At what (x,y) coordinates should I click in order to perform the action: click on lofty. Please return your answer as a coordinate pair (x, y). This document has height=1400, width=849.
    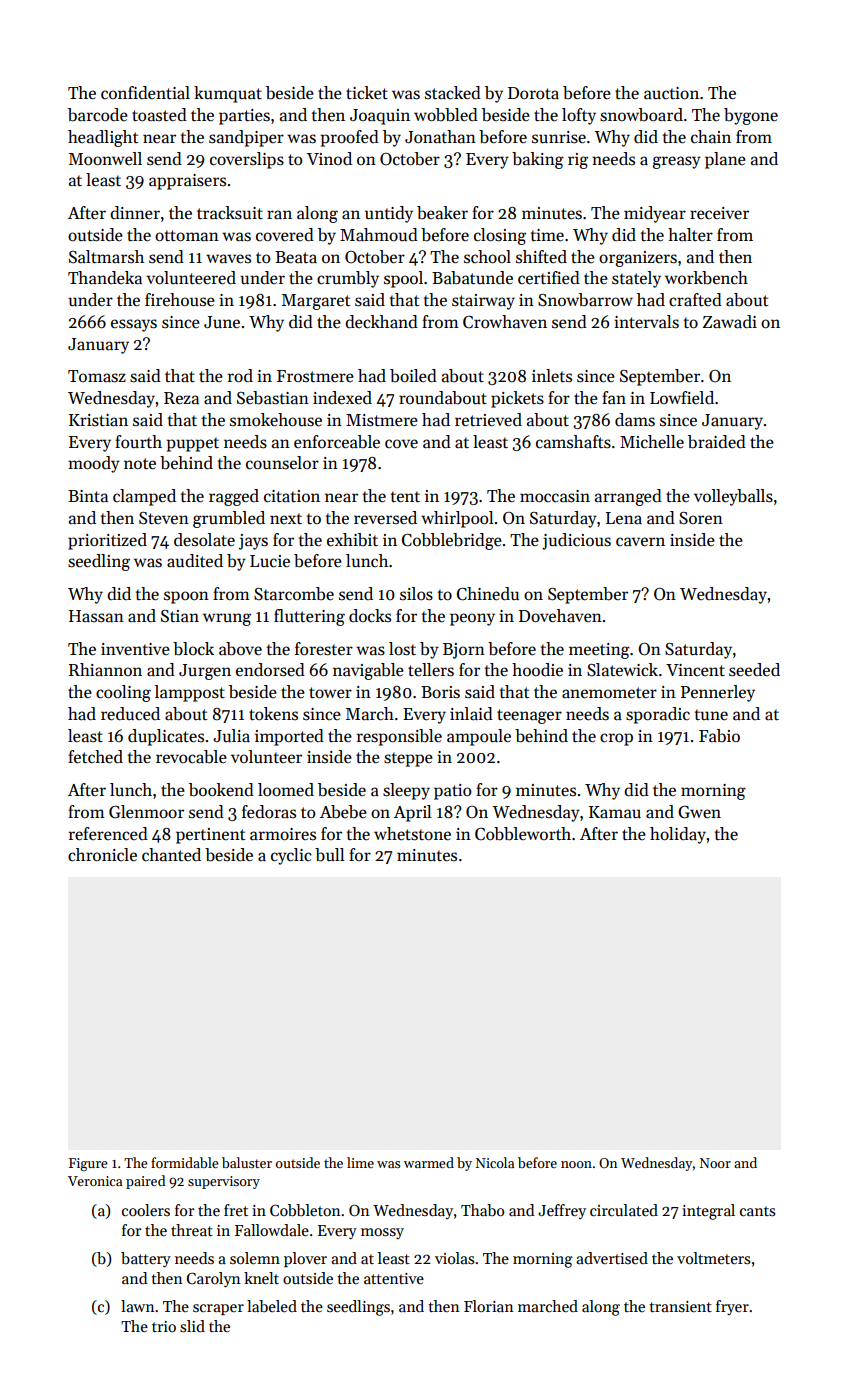
    Looking at the image, I should click on (579, 116).
